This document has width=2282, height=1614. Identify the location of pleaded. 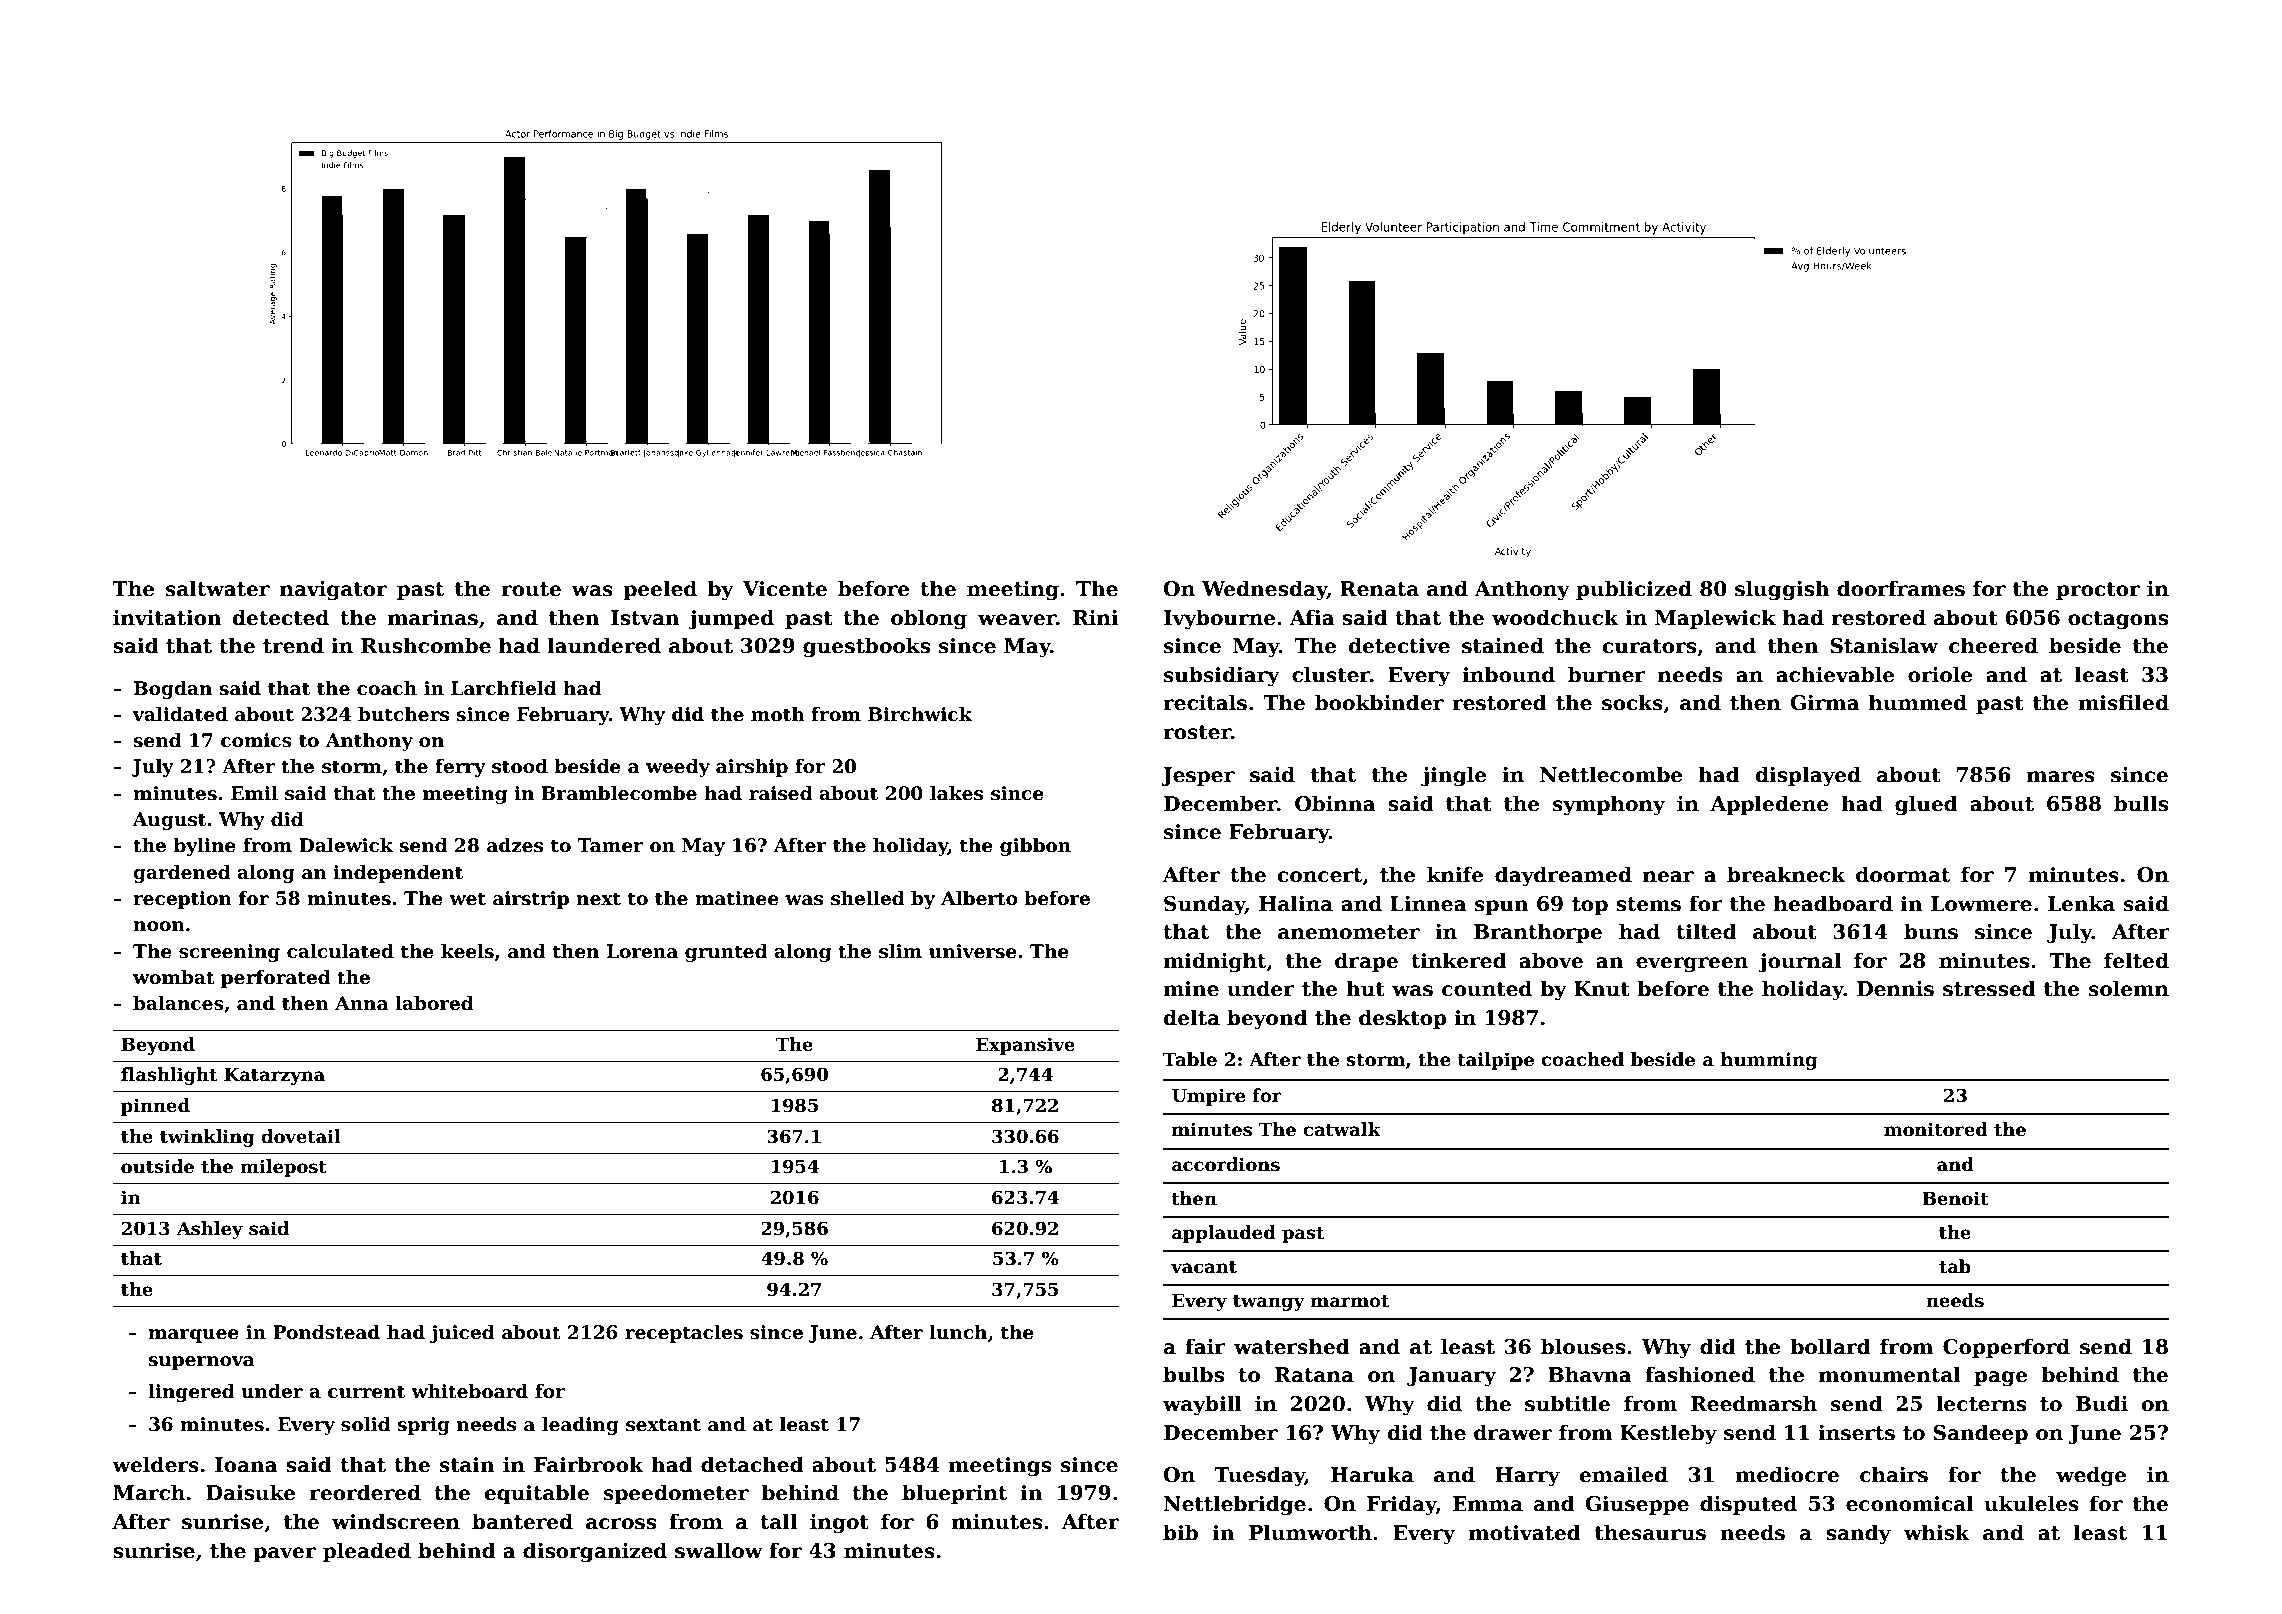
(367, 1552).
